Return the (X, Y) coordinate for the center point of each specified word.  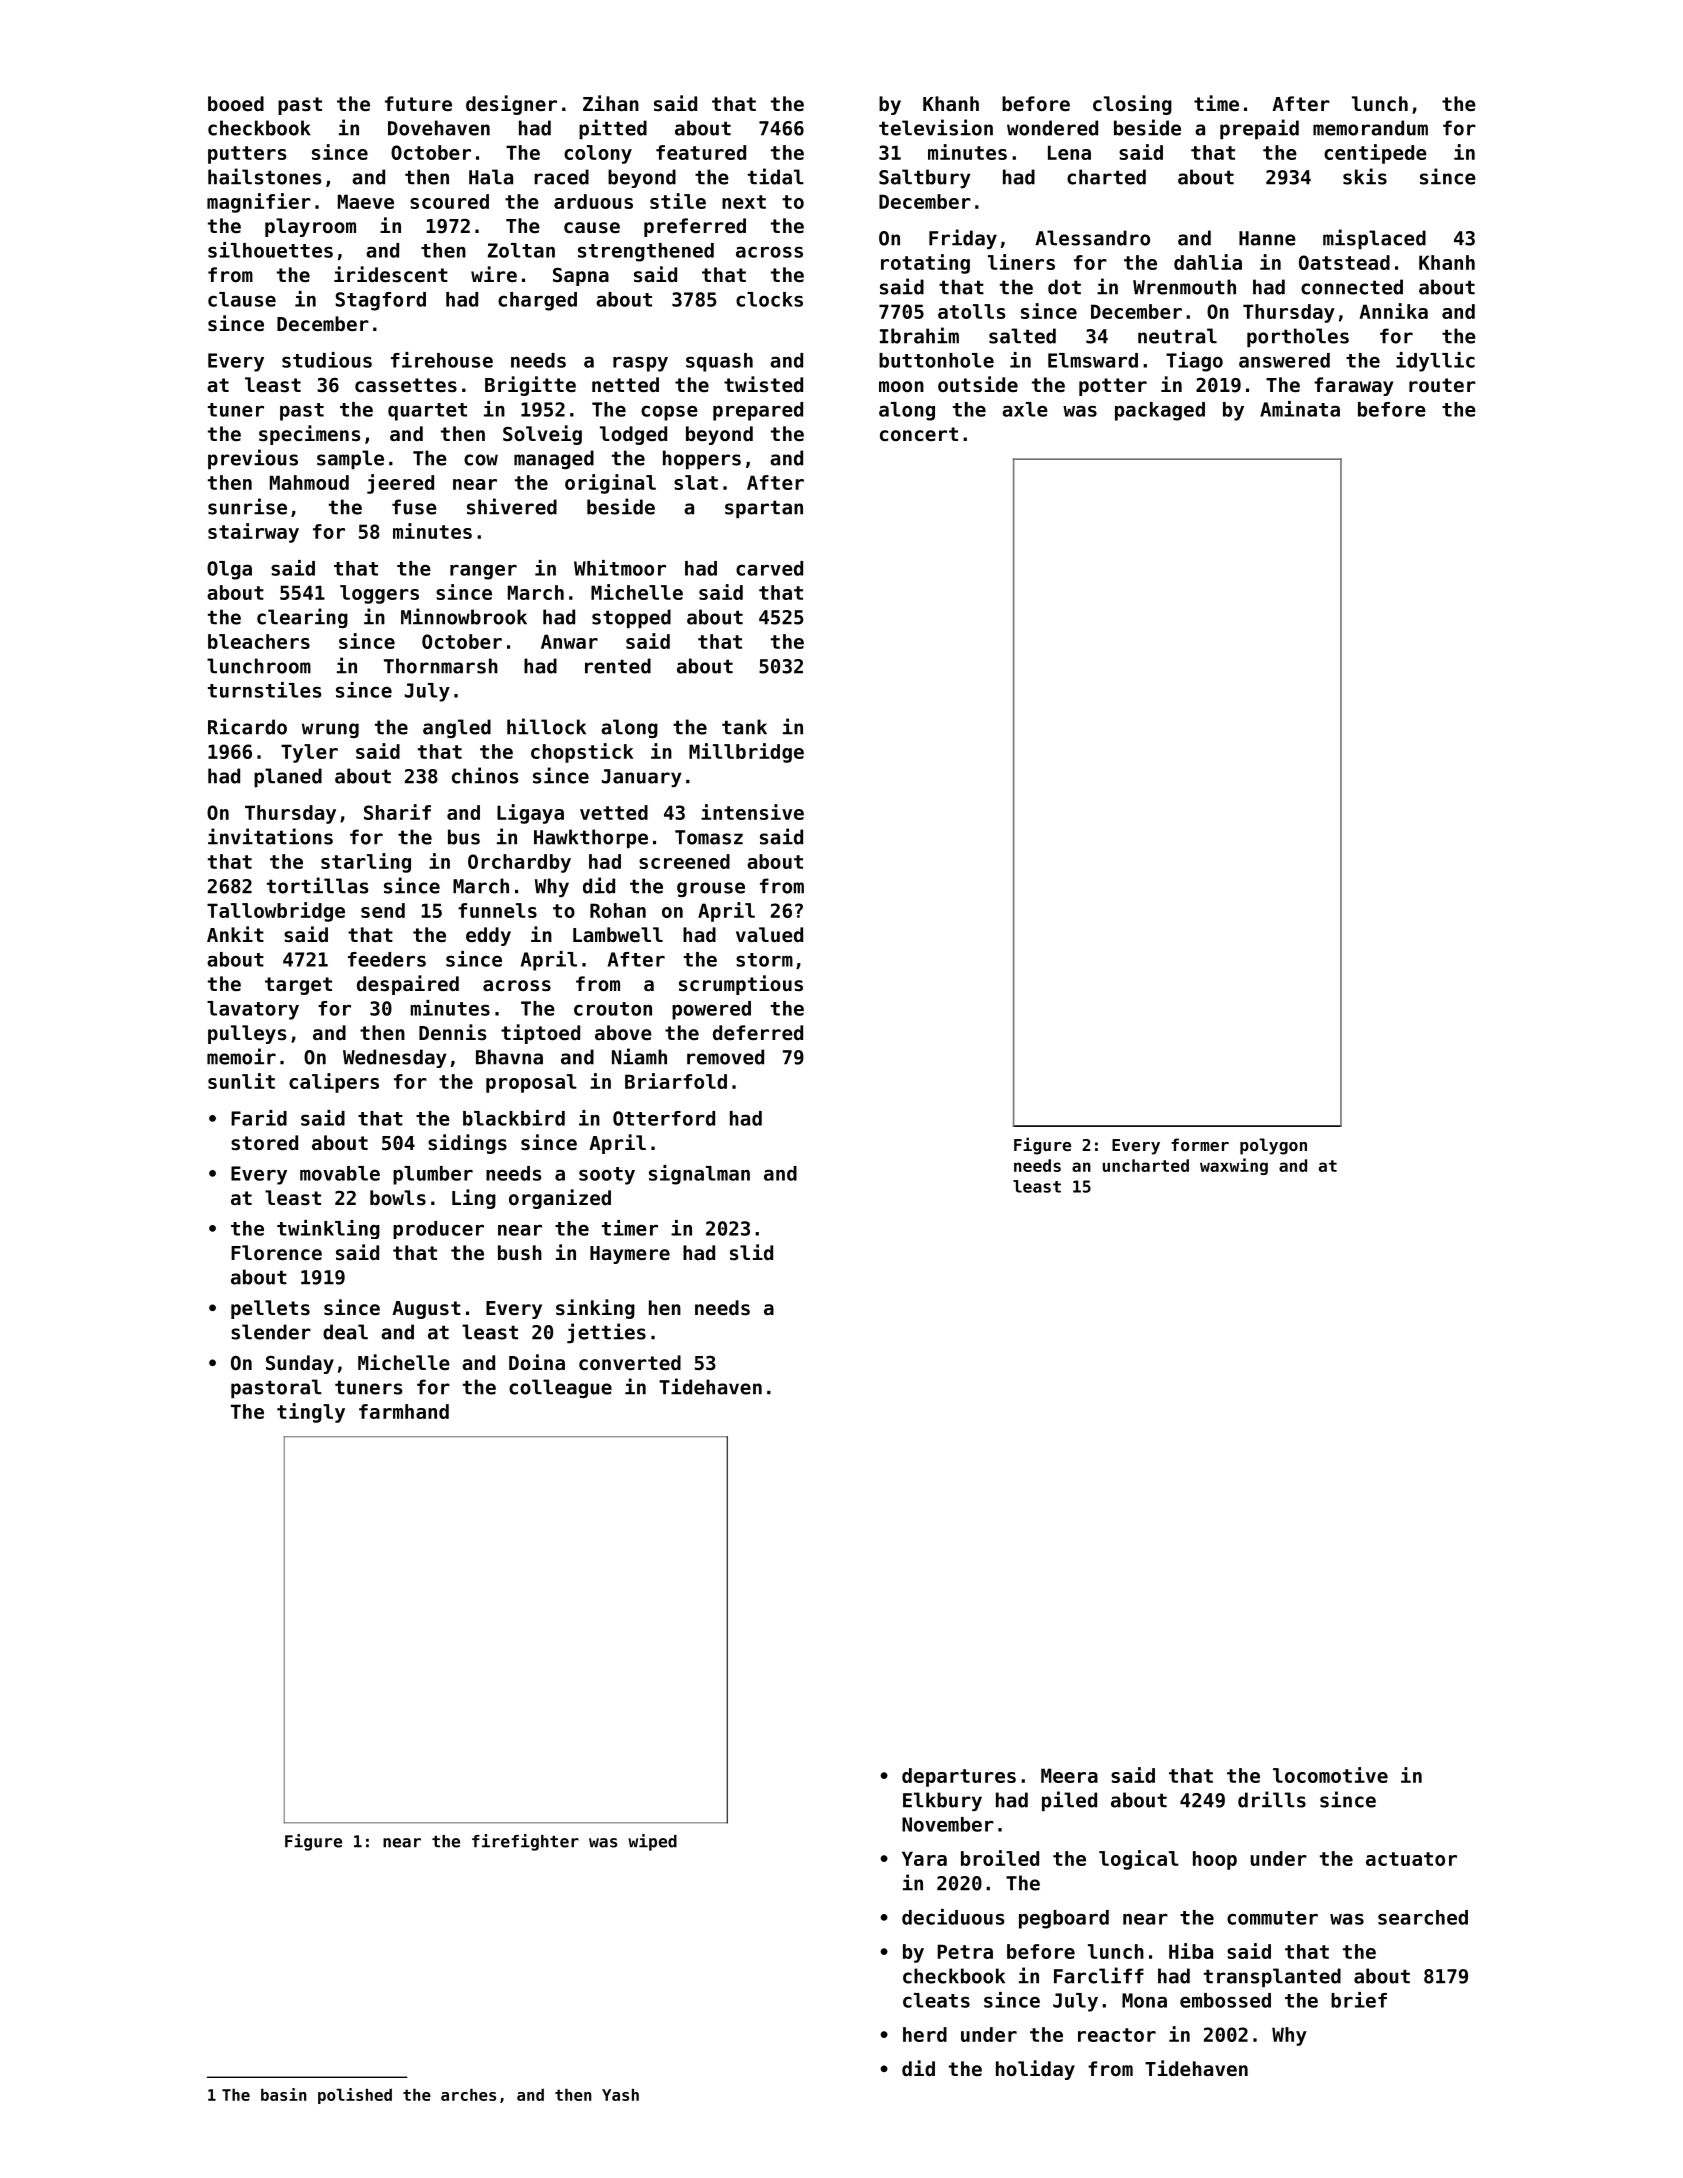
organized (560, 1199)
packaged (1160, 411)
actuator (1411, 1859)
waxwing (1234, 1166)
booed (236, 103)
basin (284, 2094)
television (936, 127)
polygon (1273, 1146)
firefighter (525, 1842)
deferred (758, 1032)
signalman (699, 1175)
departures (959, 1777)
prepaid (1259, 129)
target (298, 986)
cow (481, 460)
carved (769, 568)
